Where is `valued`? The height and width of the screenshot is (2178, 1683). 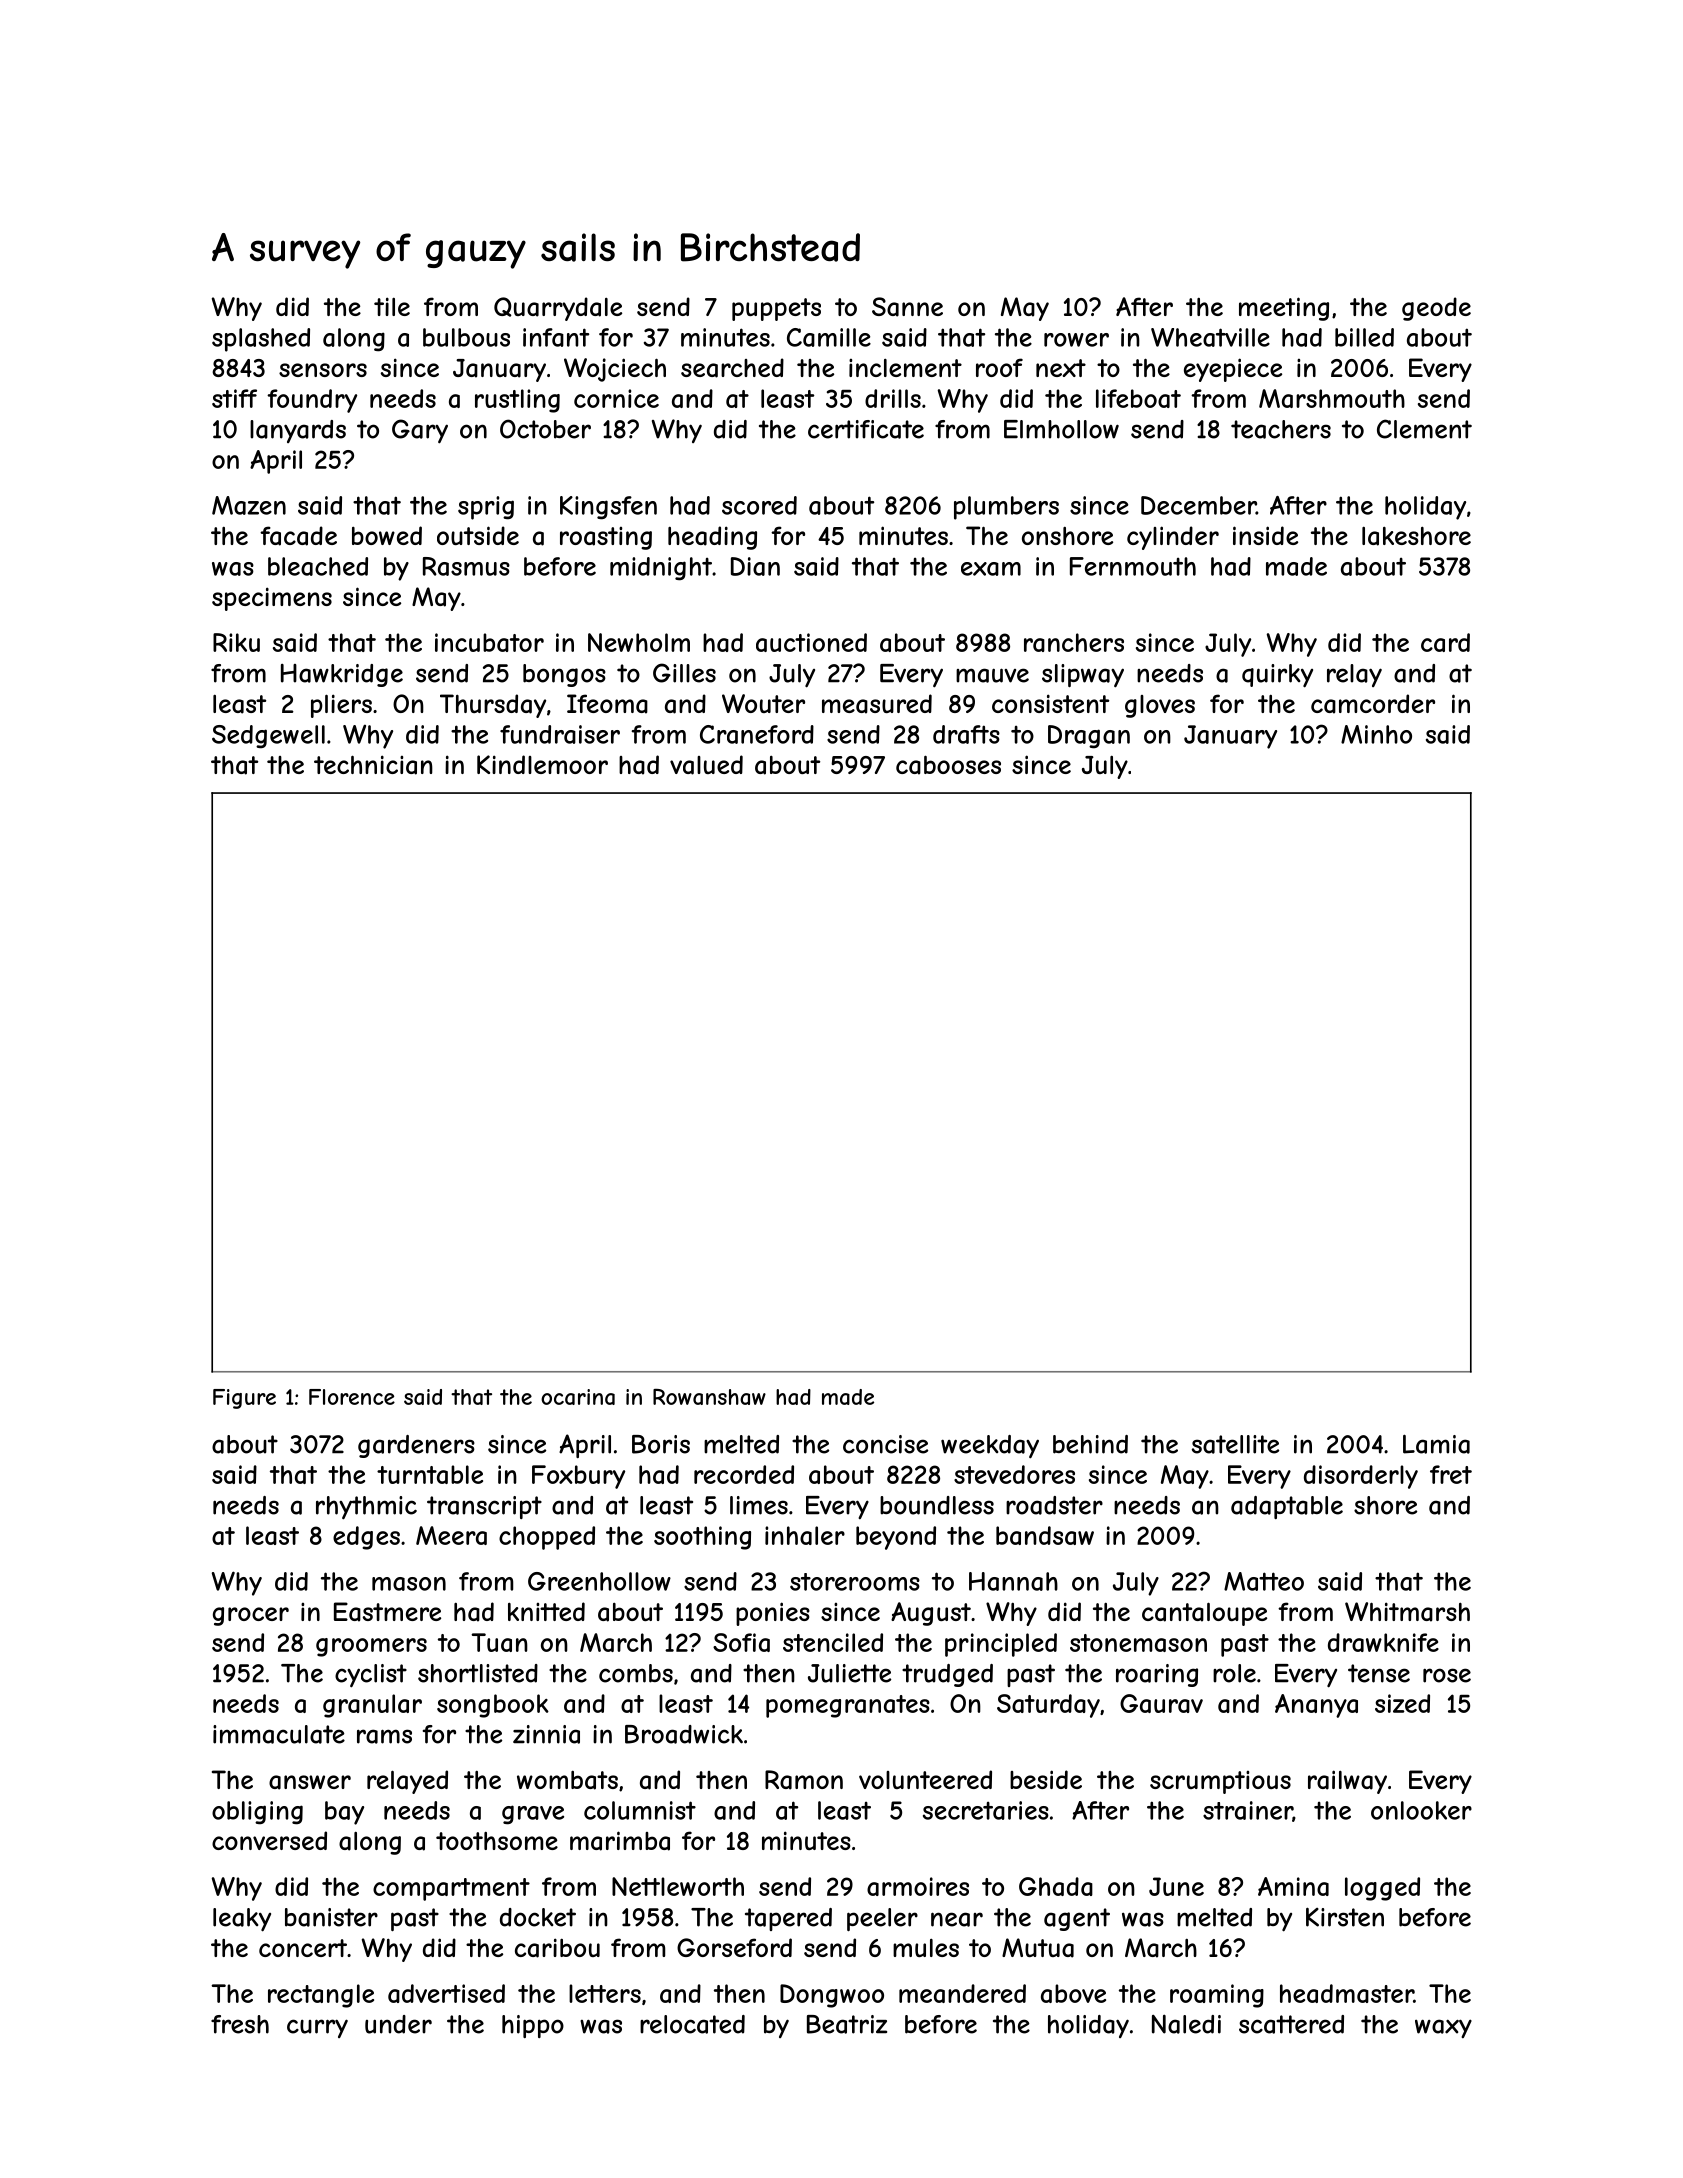
valued is located at coordinates (706, 765).
